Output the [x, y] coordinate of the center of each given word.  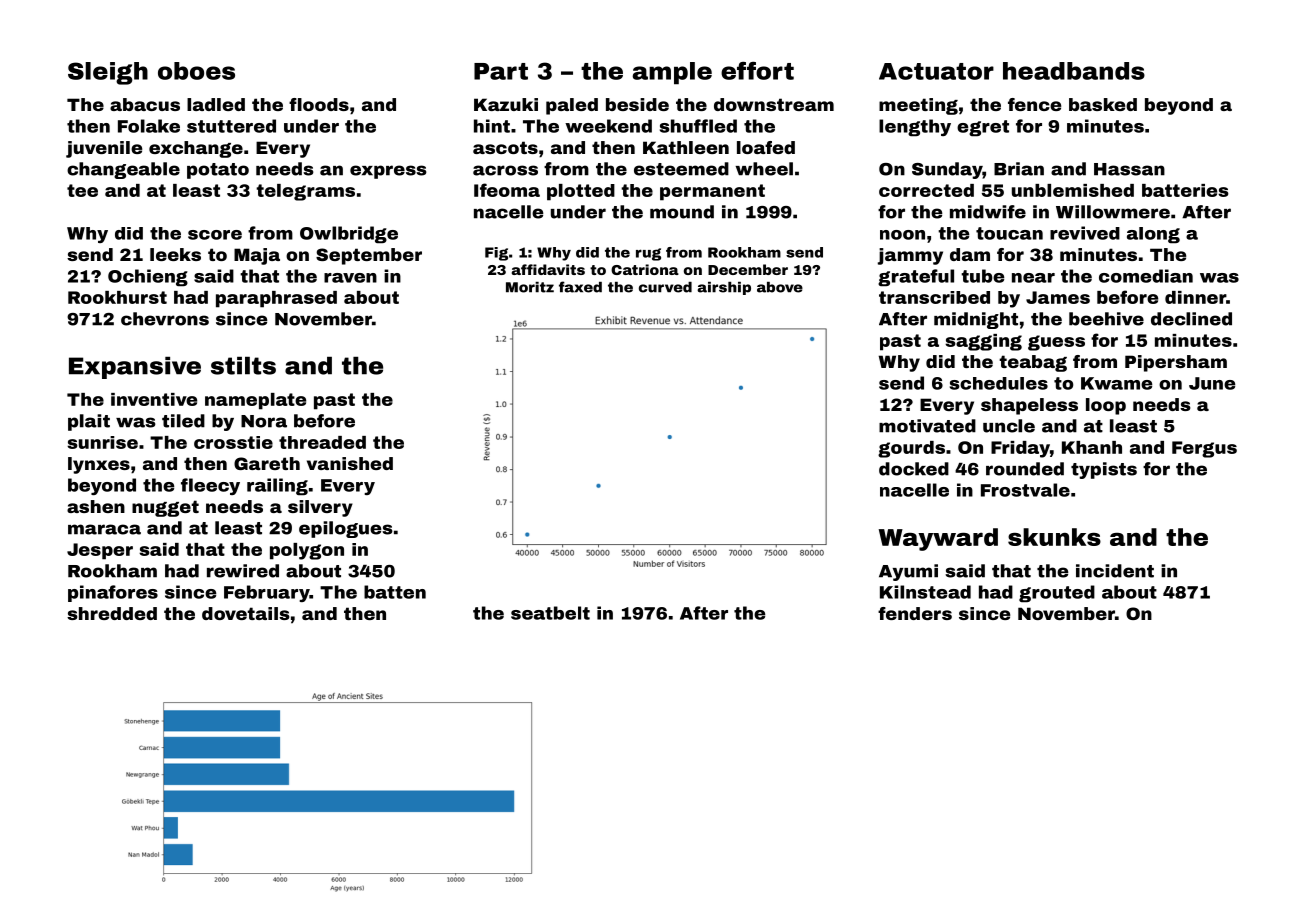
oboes [196, 71]
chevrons [165, 319]
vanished [350, 463]
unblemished [1073, 190]
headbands [1074, 71]
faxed [580, 287]
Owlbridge [349, 235]
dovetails [246, 613]
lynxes [99, 465]
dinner [1195, 297]
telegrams [305, 192]
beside [637, 104]
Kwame [1116, 383]
